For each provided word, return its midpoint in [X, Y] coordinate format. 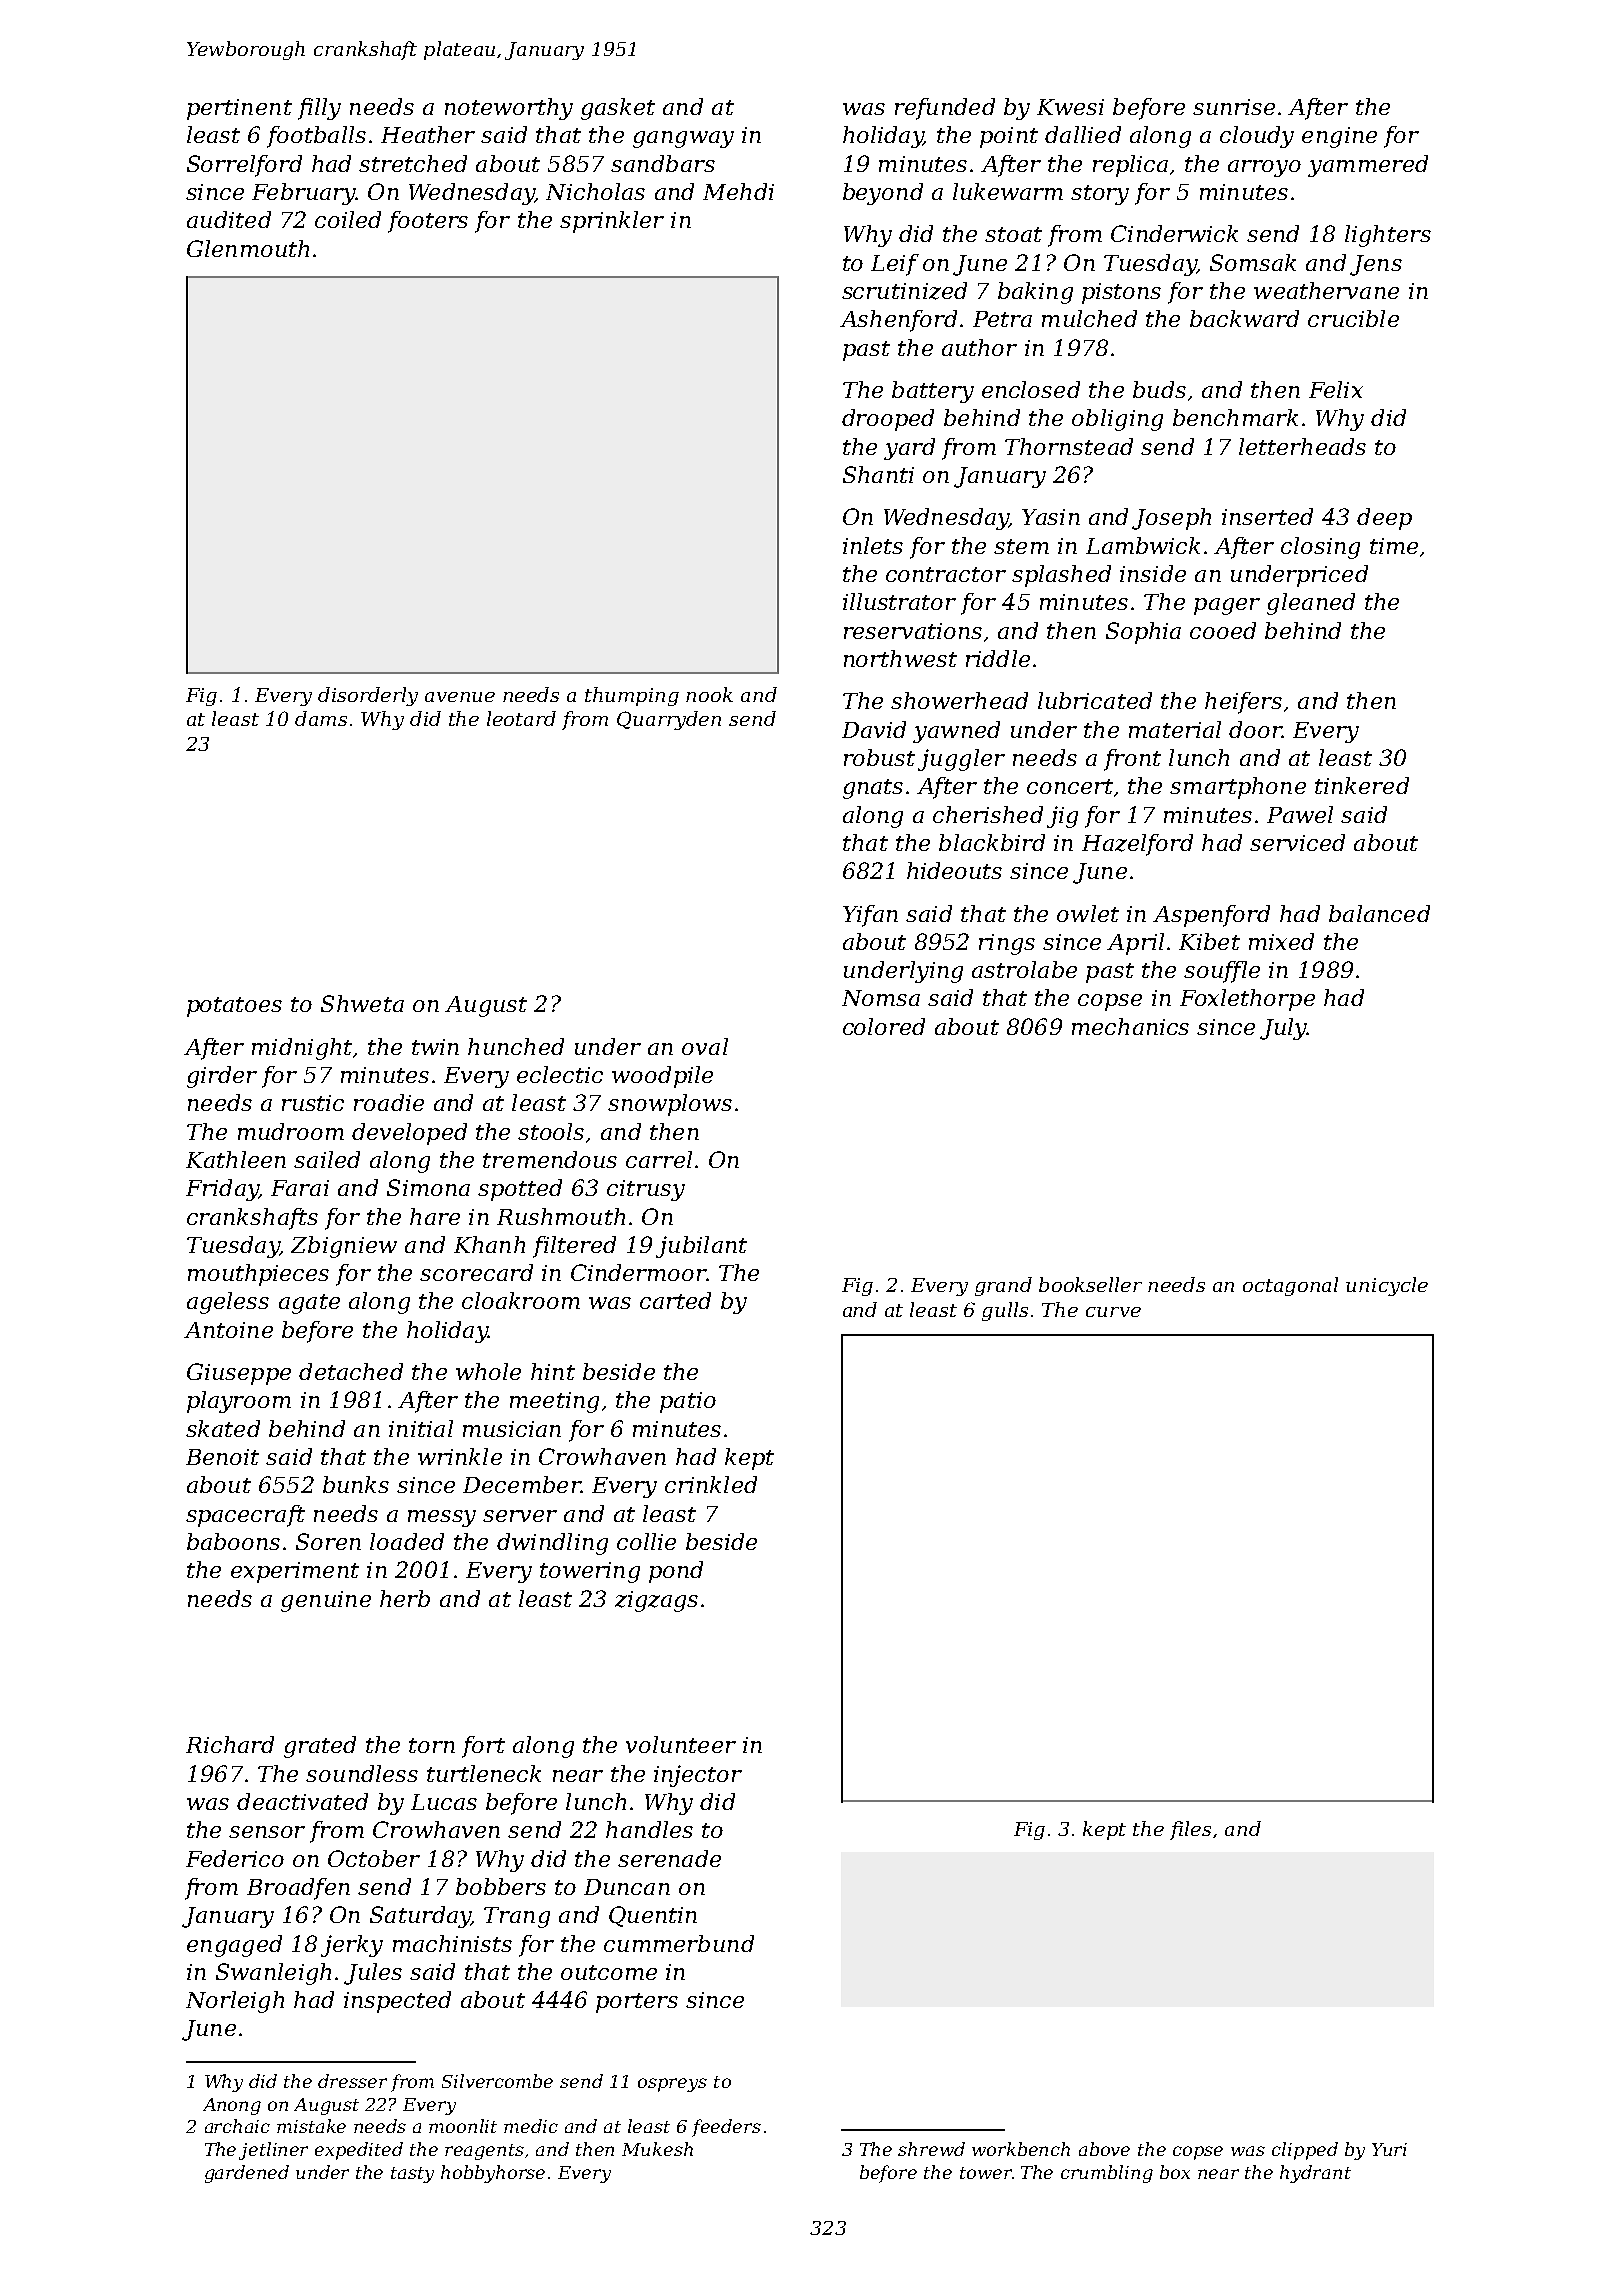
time [1394, 546]
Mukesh [657, 2149]
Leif [895, 265]
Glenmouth [248, 248]
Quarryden [669, 720]
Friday [222, 1190]
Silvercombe [497, 2081]
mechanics [1130, 1026]
